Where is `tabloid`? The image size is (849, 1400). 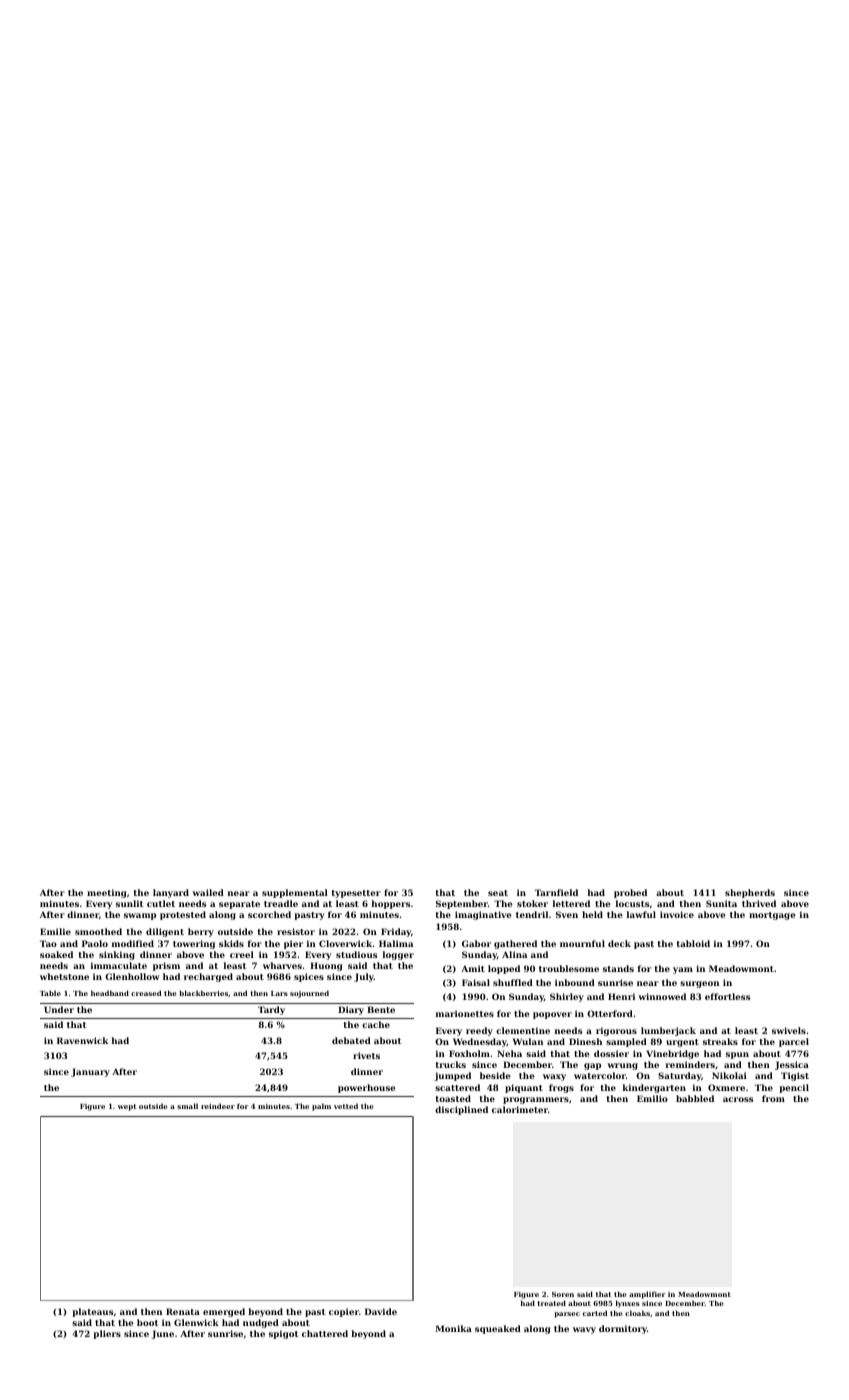 tabloid is located at coordinates (693, 943).
